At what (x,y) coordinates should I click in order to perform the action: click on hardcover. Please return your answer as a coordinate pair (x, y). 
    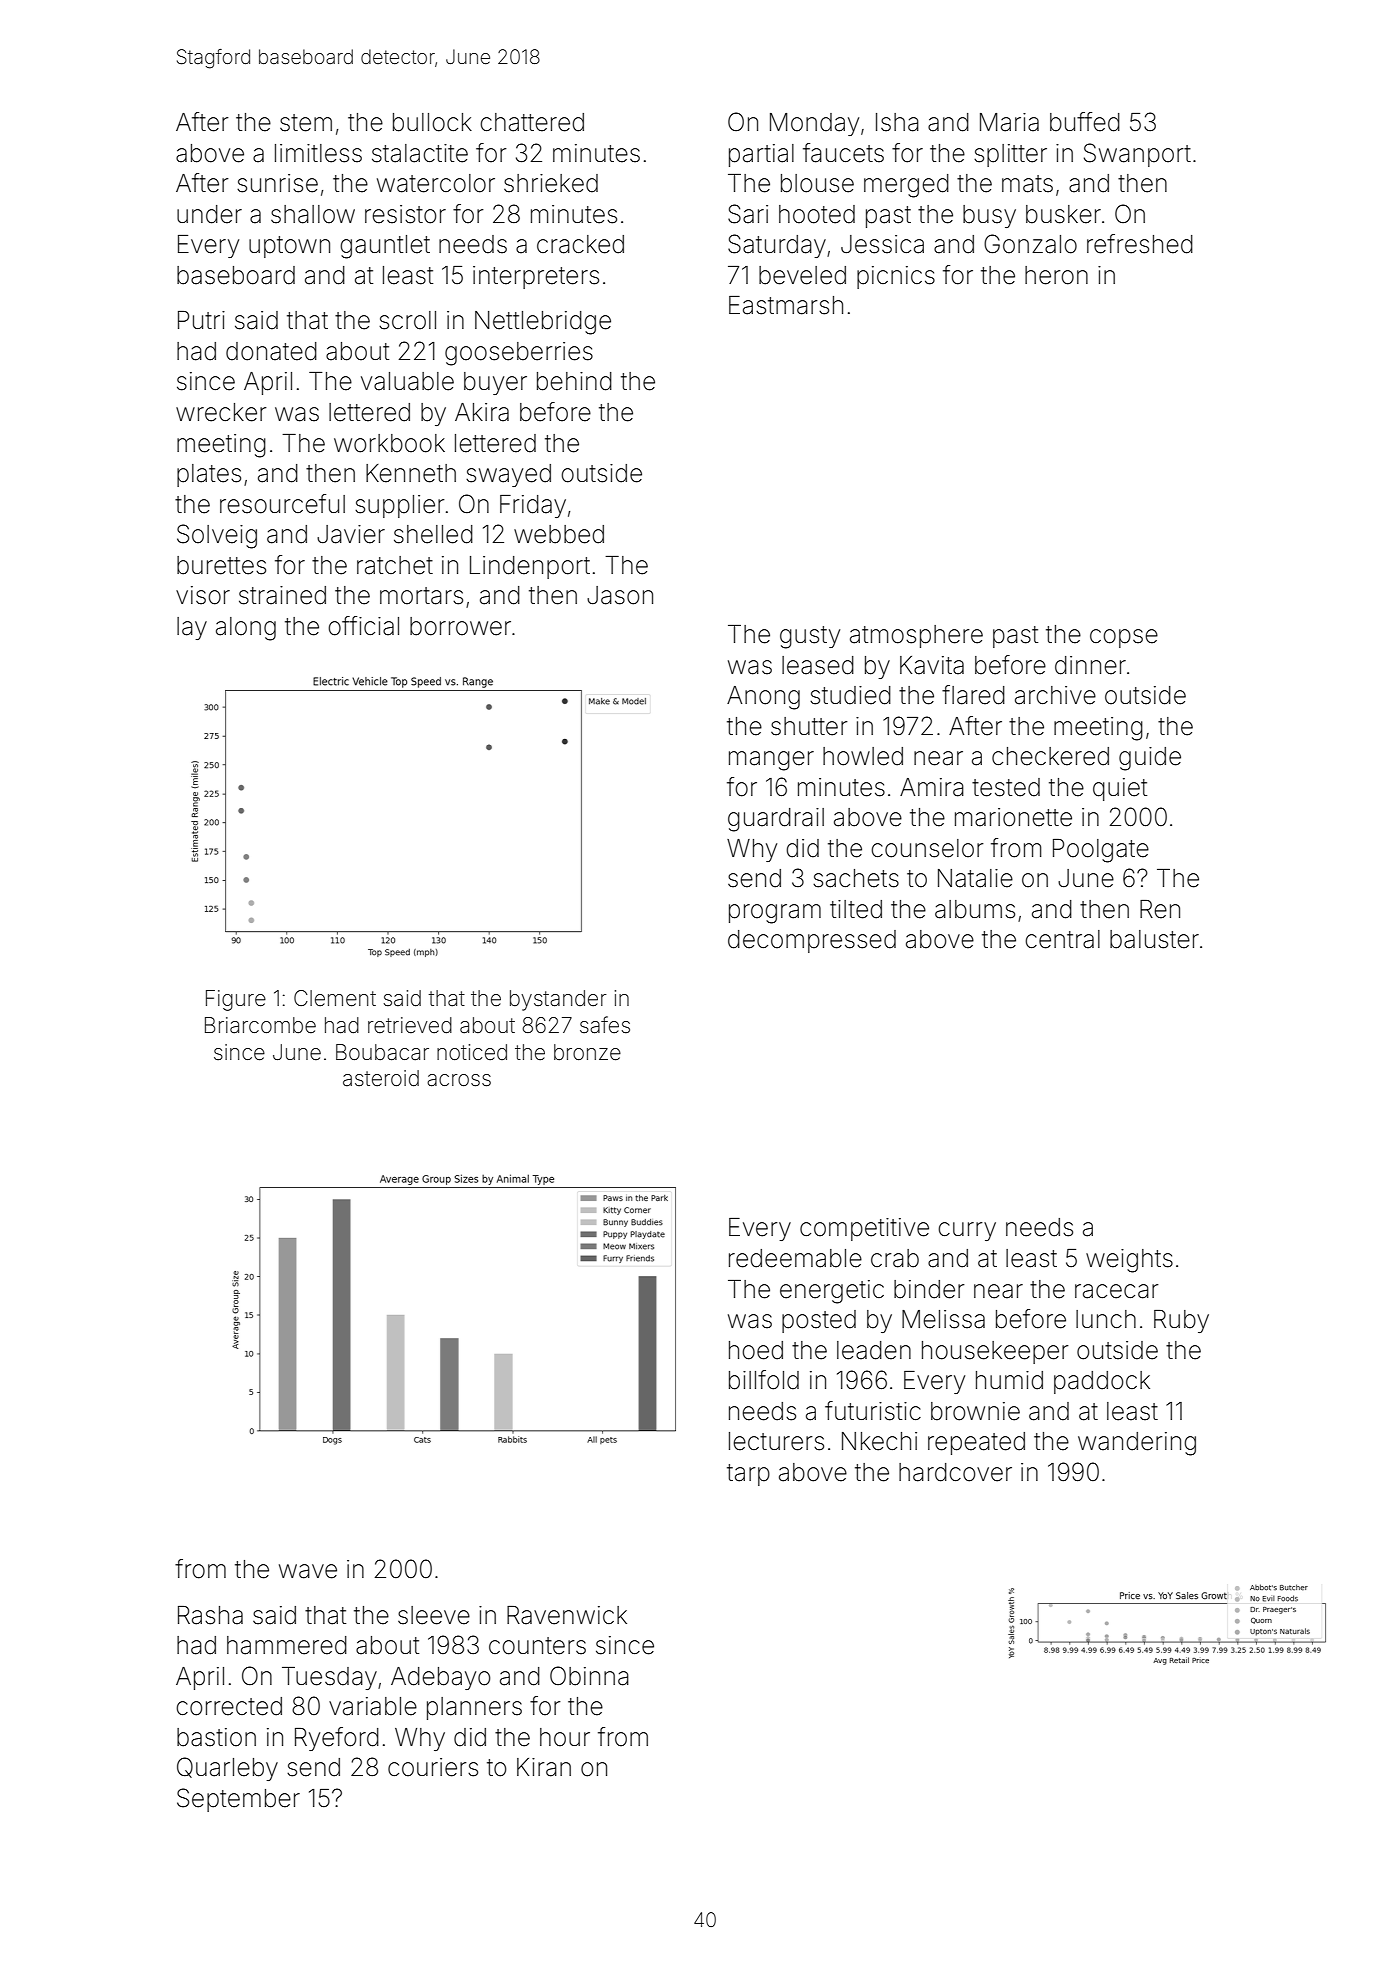
    Looking at the image, I should click on (955, 1472).
